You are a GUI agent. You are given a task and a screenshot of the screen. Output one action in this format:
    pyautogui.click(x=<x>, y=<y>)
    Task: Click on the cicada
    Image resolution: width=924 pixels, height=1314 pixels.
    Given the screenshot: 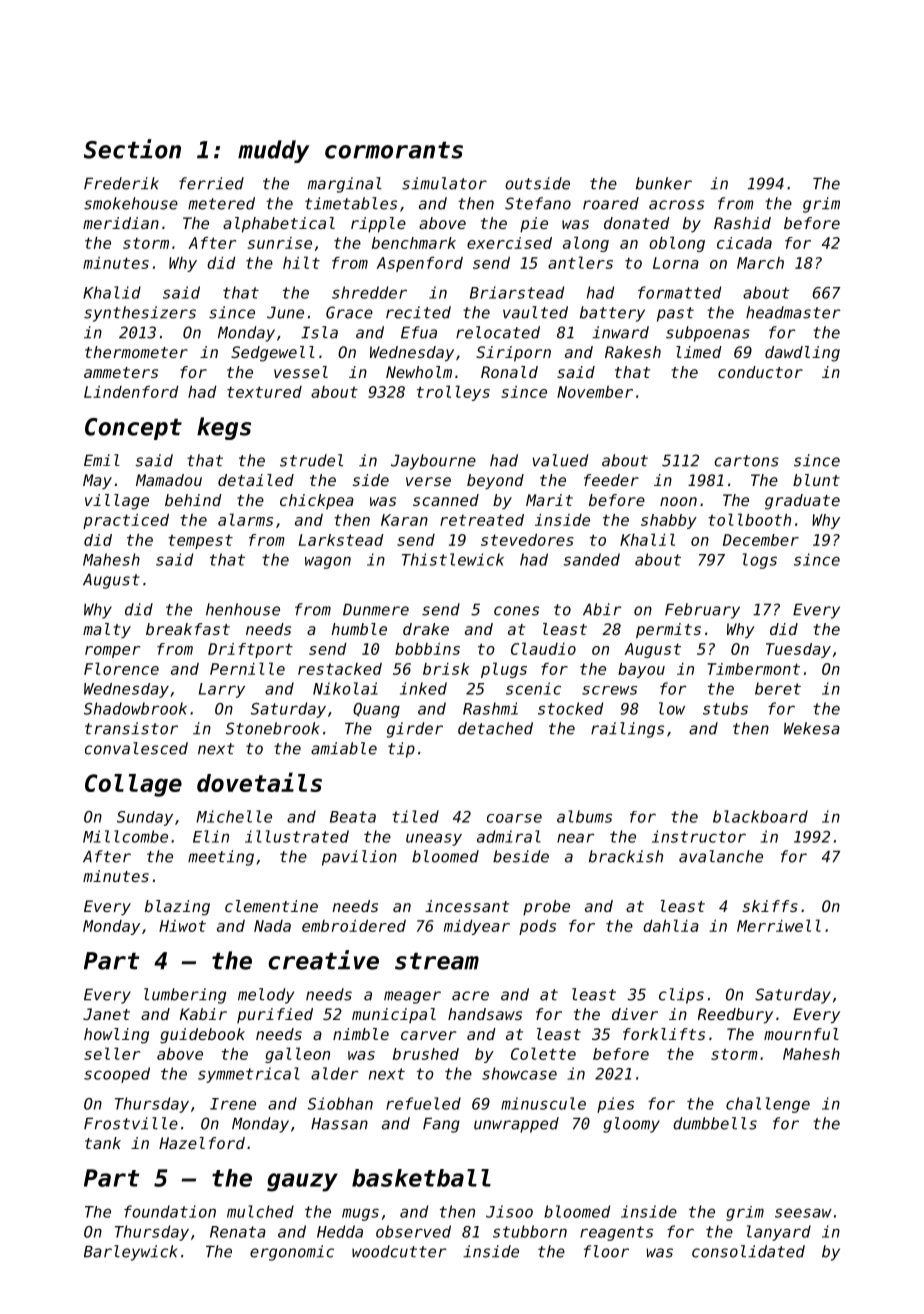 What is the action you would take?
    pyautogui.click(x=744, y=243)
